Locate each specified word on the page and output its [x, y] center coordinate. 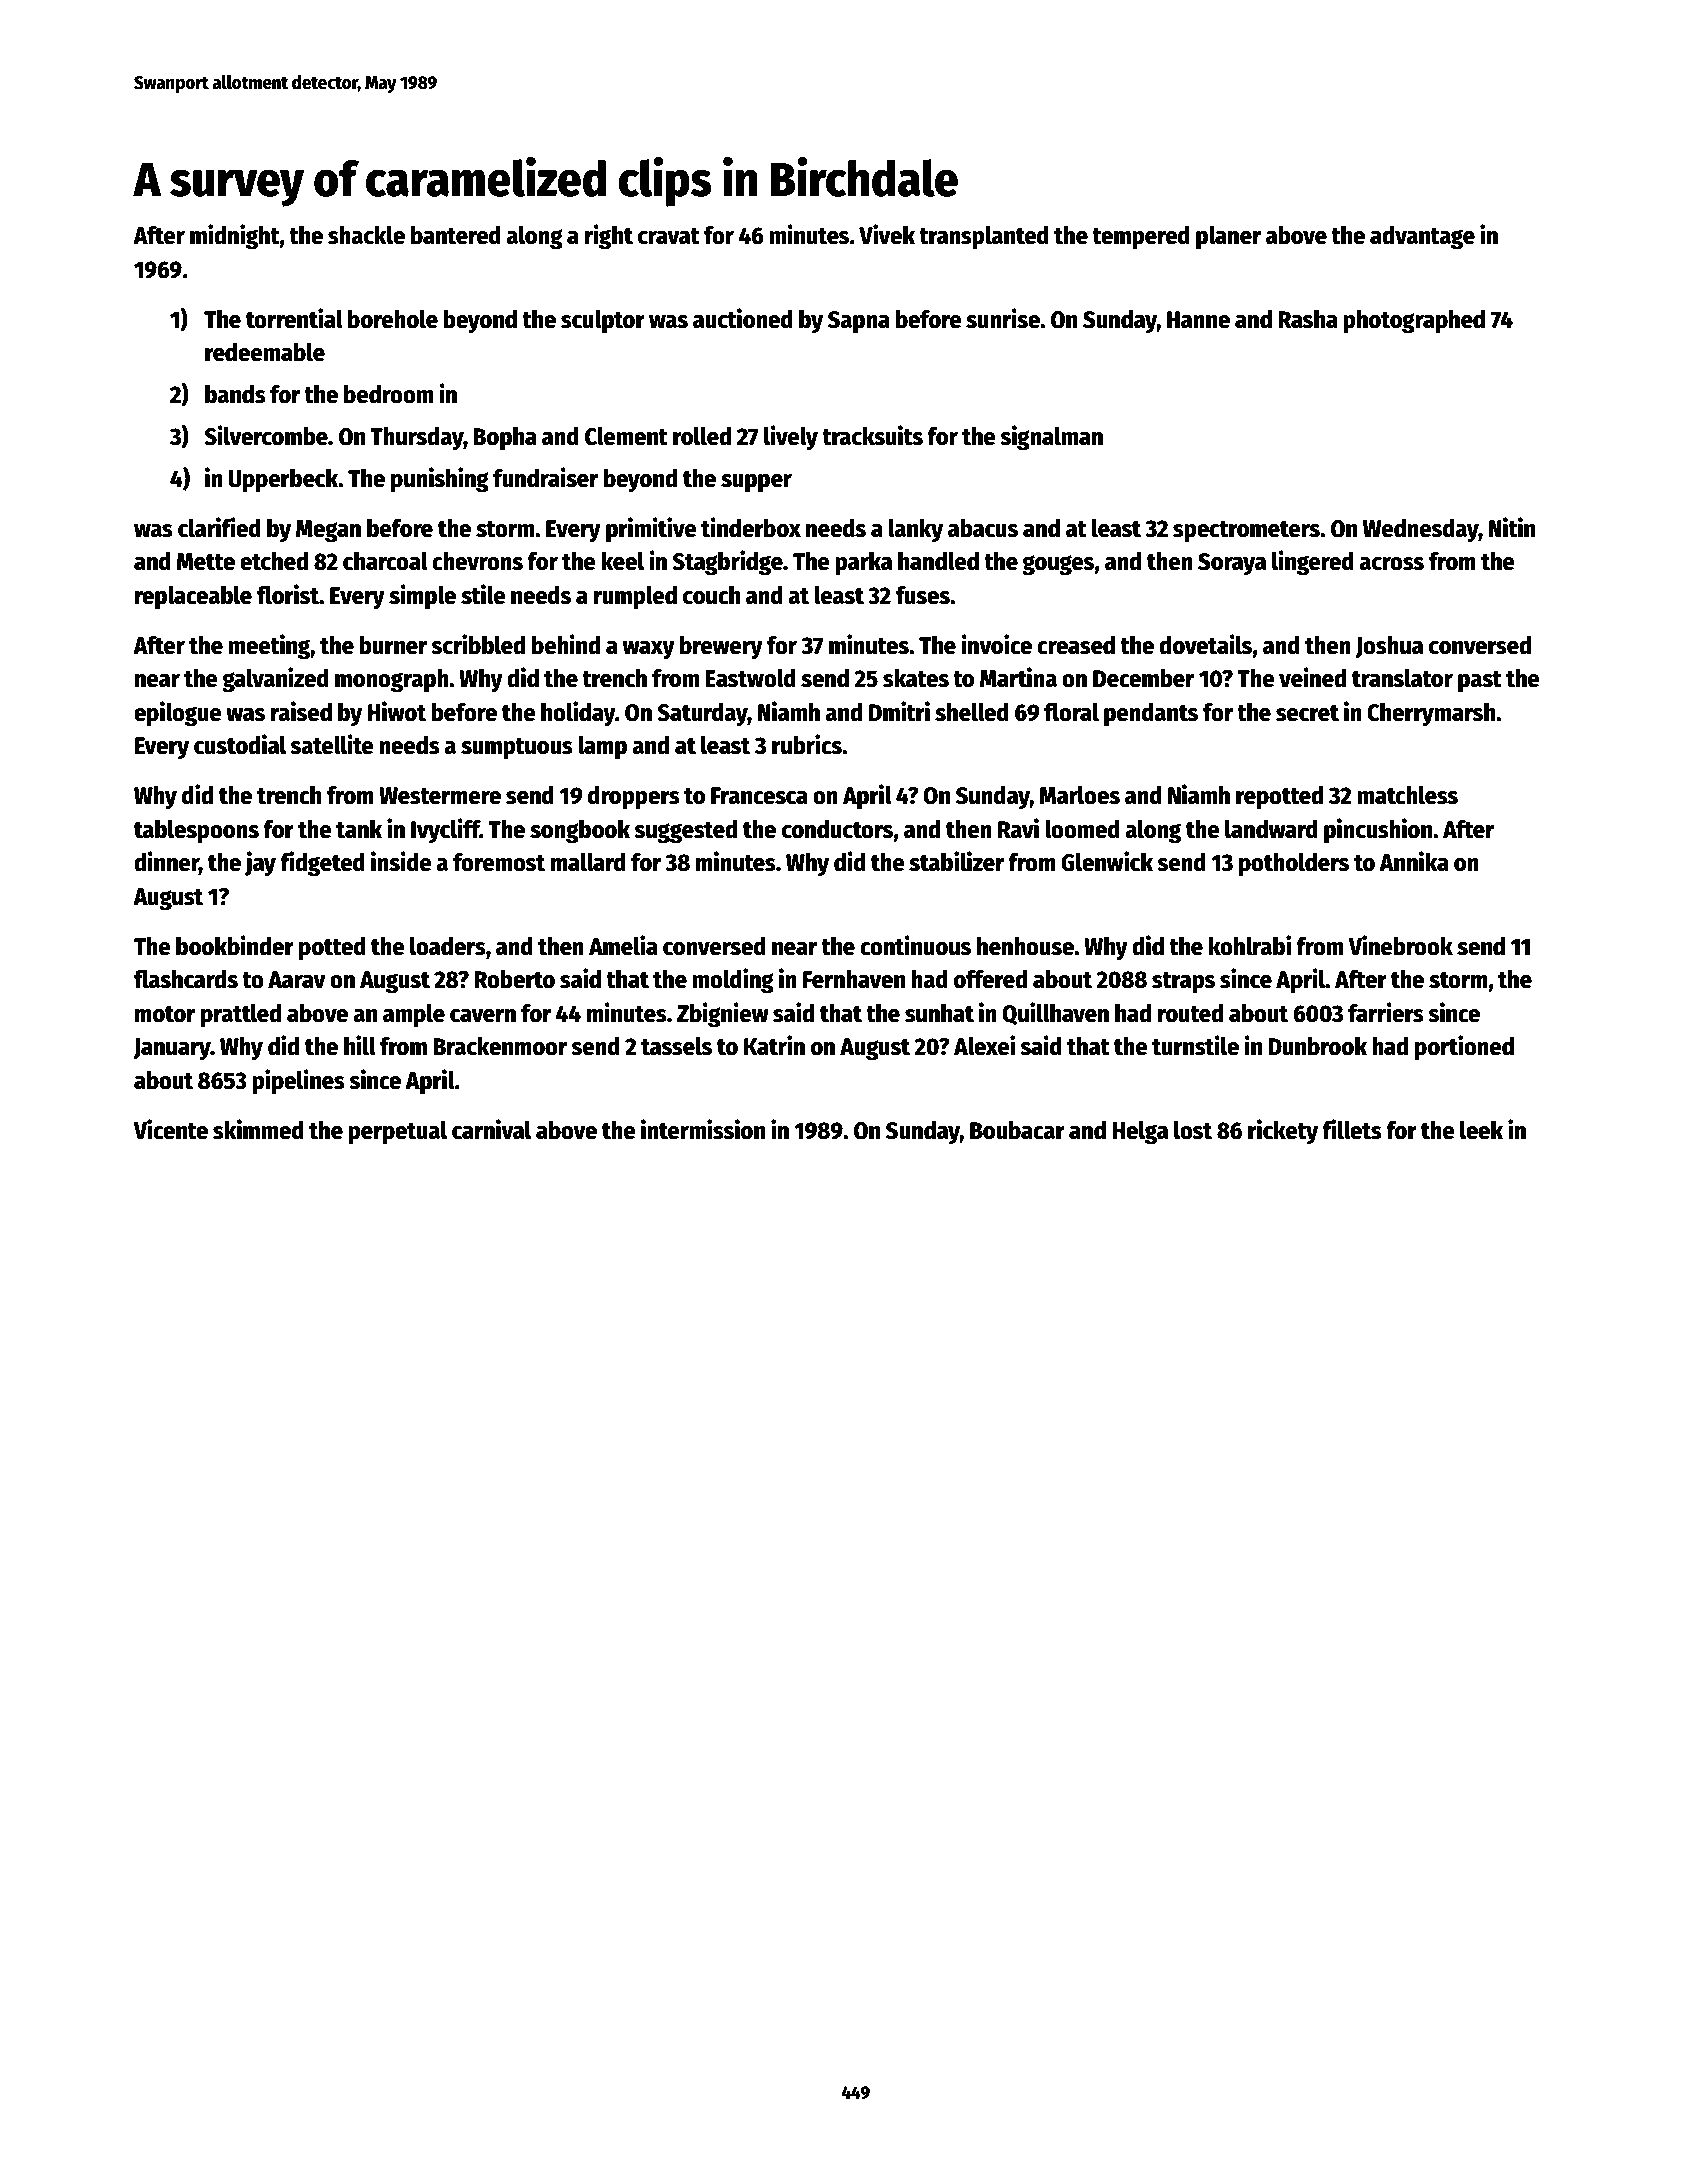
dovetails [1206, 644]
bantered [456, 235]
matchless [1407, 795]
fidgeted [322, 864]
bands [235, 394]
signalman [1051, 438]
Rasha [1308, 319]
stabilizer [956, 861]
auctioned [743, 318]
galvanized [275, 680]
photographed [1414, 322]
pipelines [298, 1082]
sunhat [939, 1013]
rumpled [635, 598]
